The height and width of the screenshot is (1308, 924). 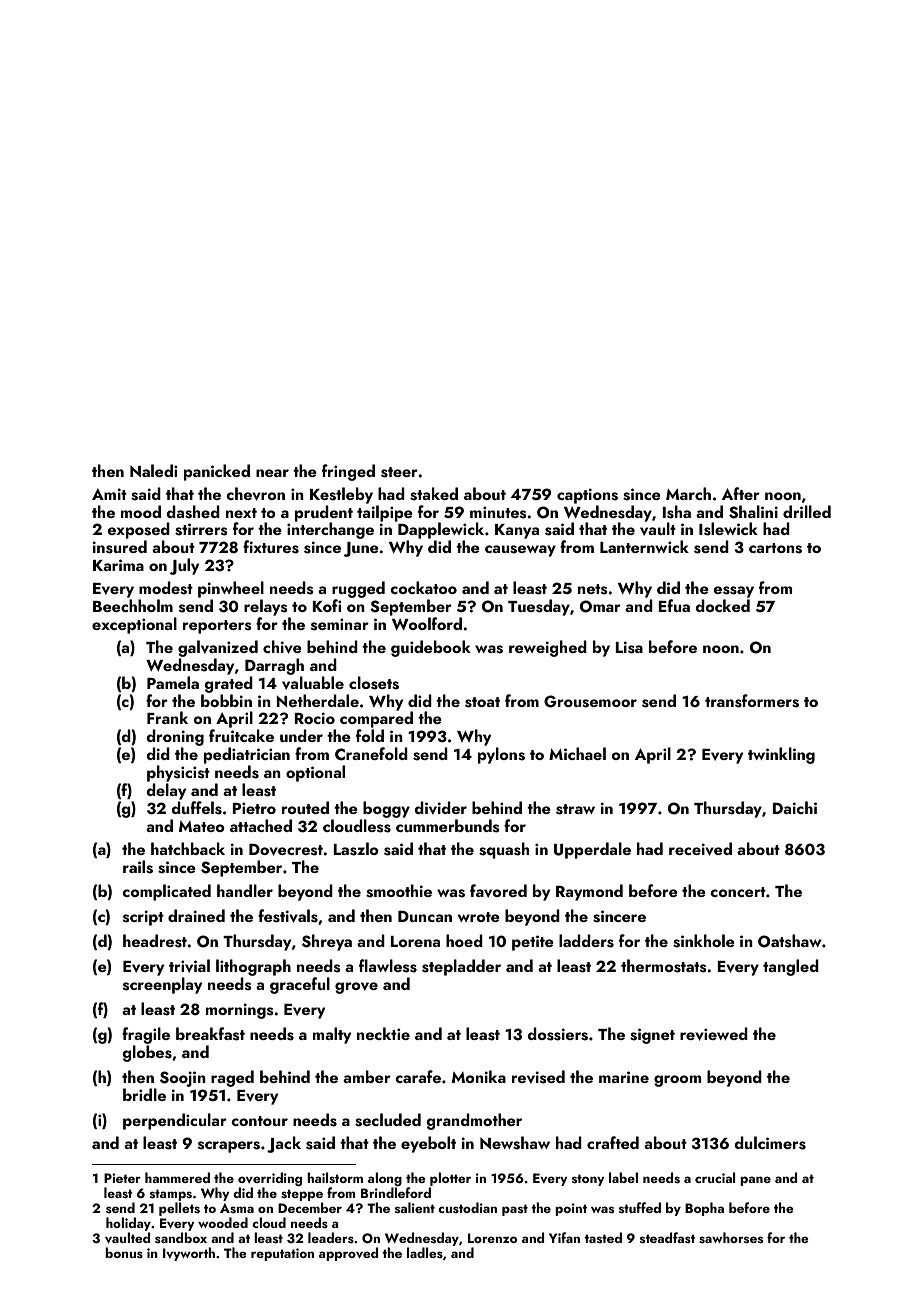 I want to click on pylons, so click(x=501, y=755).
